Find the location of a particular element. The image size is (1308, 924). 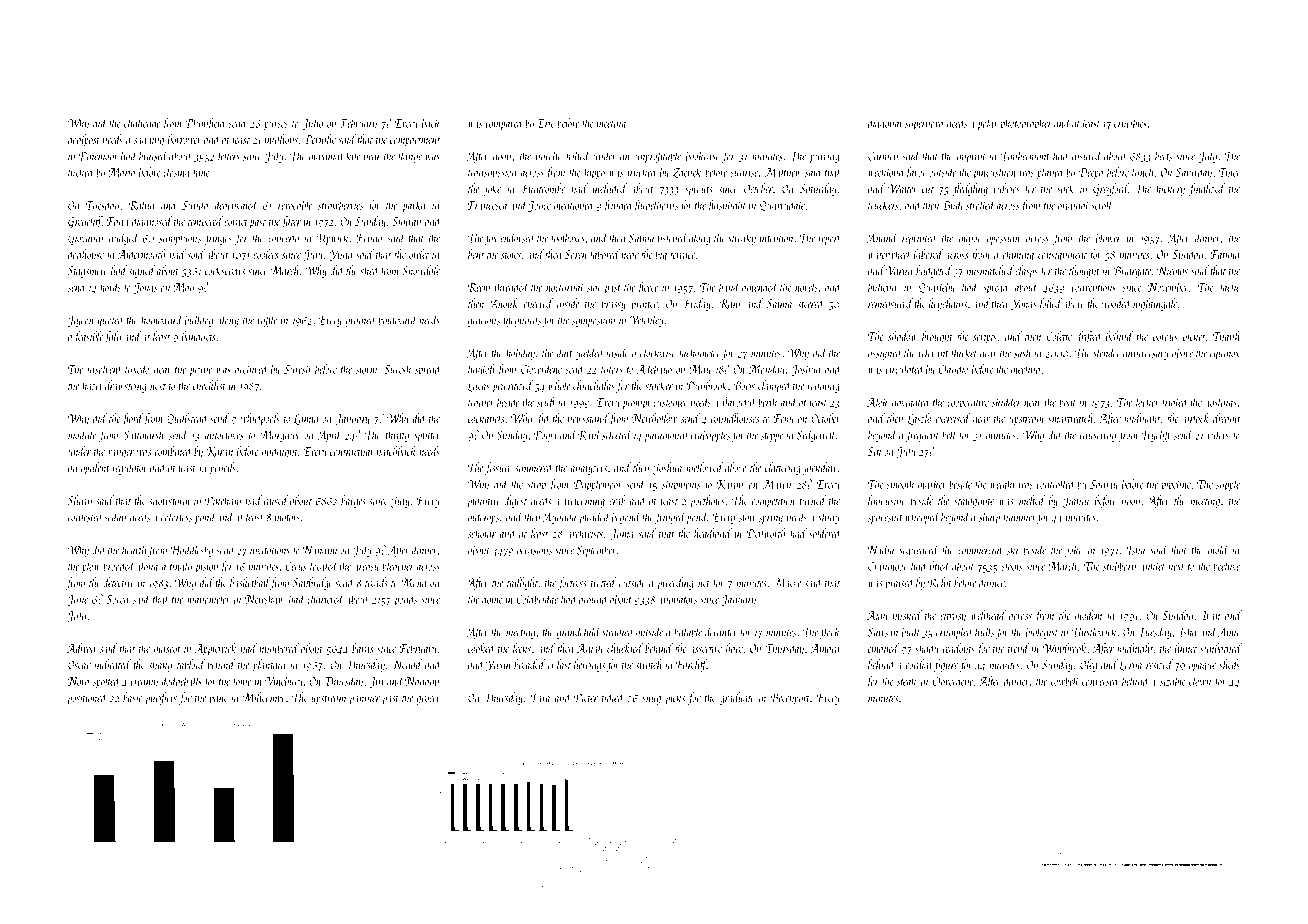

Julio is located at coordinates (312, 124).
